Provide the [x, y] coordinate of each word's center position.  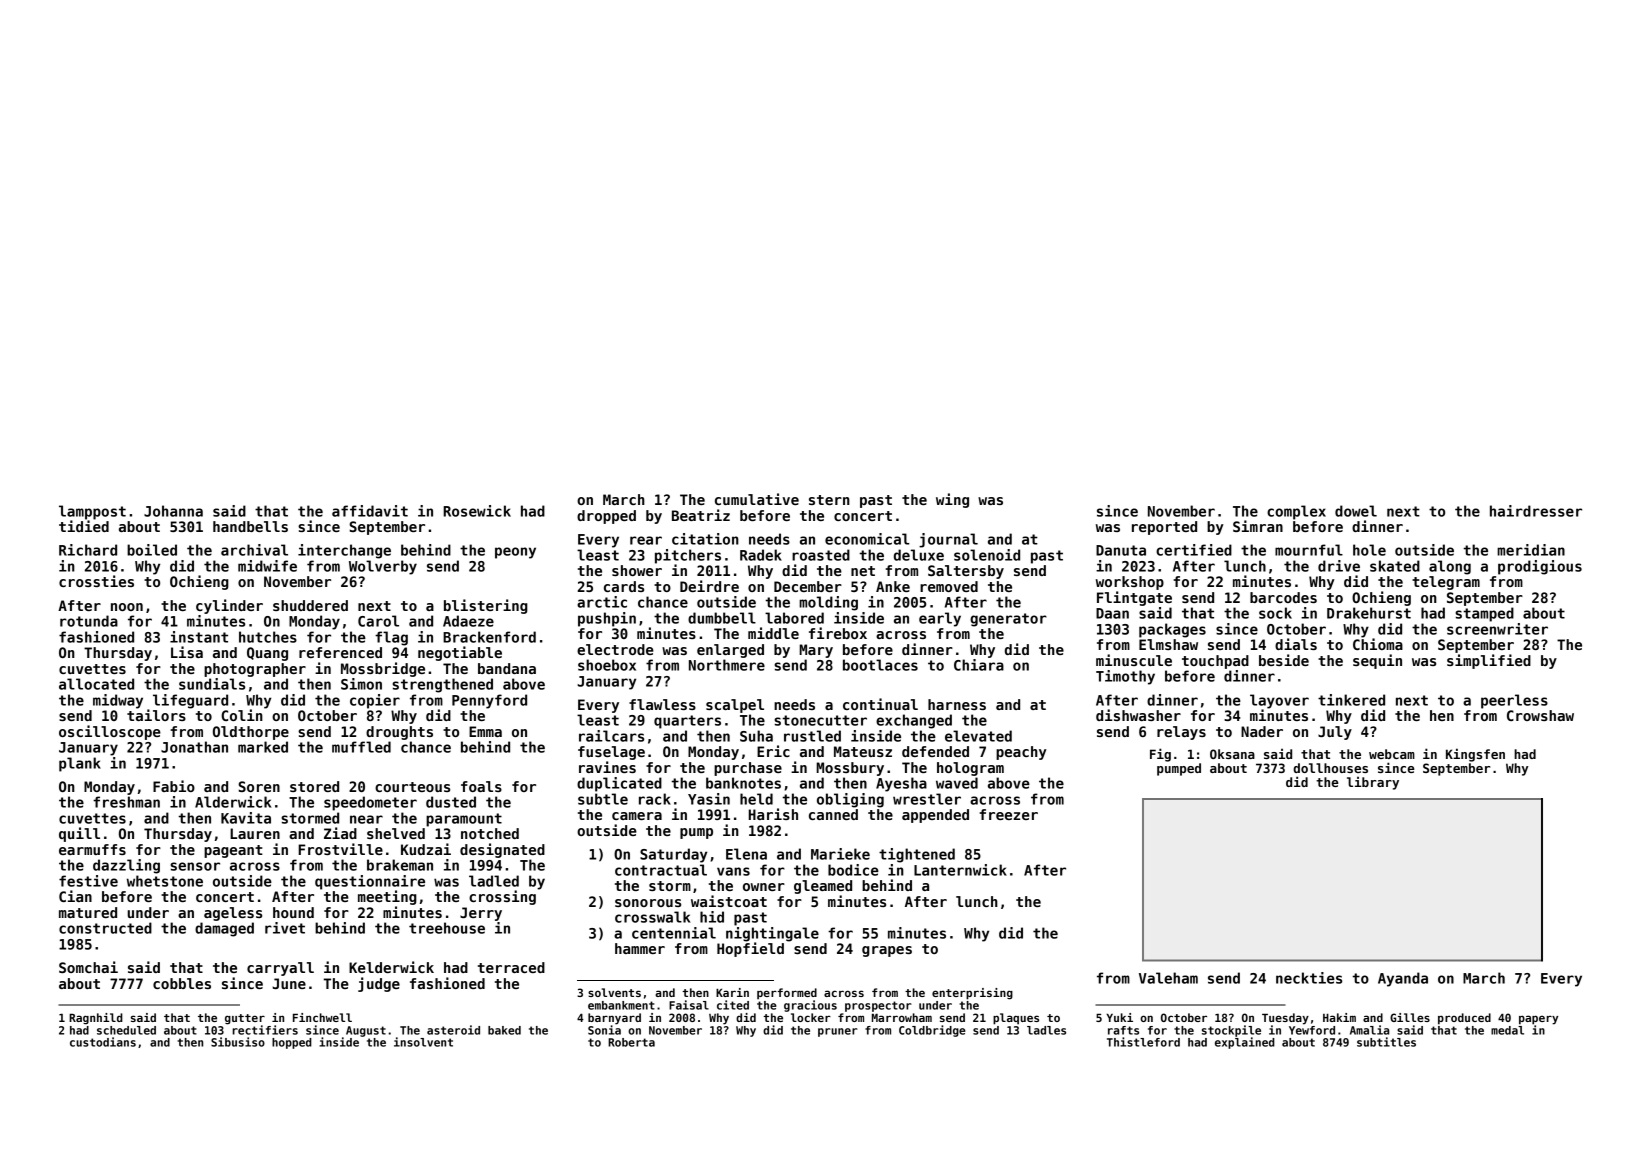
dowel [1356, 511]
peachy [1021, 753]
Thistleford [1143, 1042]
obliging [850, 800]
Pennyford [489, 701]
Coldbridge [932, 1031]
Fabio [174, 786]
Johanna [173, 511]
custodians [103, 1042]
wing [952, 500]
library [1373, 783]
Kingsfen [1475, 755]
